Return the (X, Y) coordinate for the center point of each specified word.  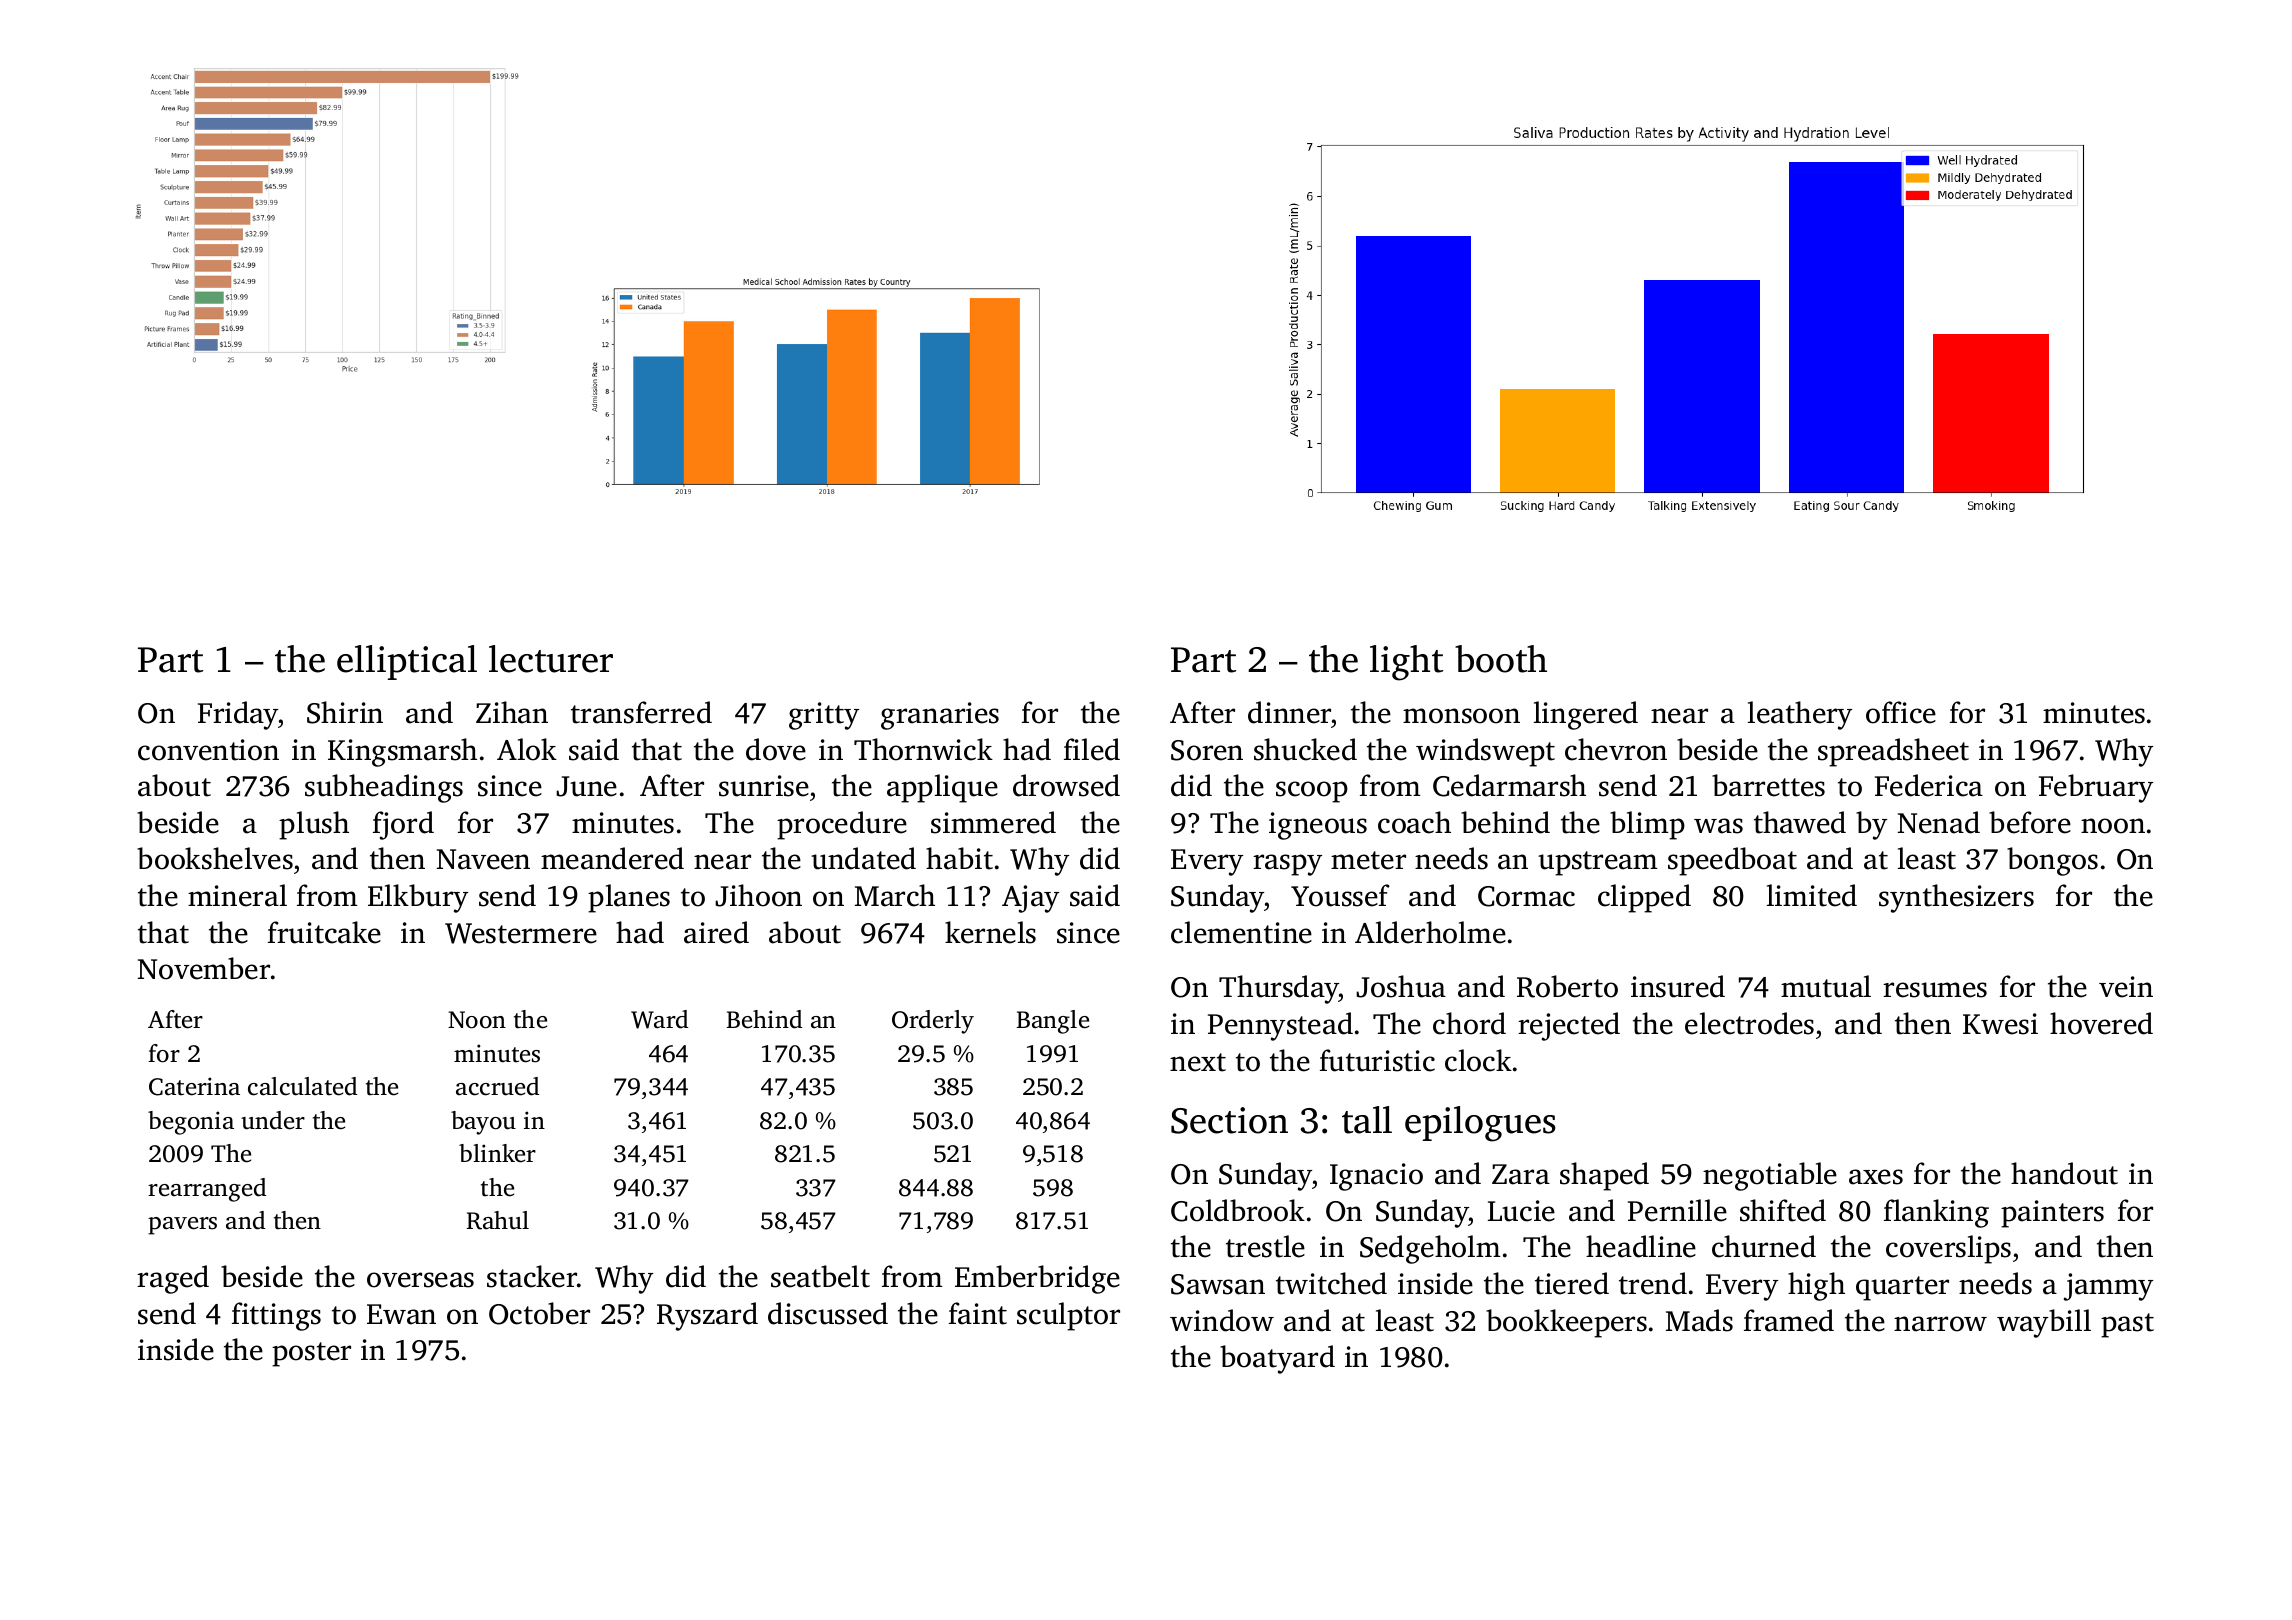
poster (311, 1354)
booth (1501, 659)
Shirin (345, 712)
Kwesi (2000, 1024)
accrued (497, 1086)
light (1406, 663)
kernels (990, 932)
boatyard (1277, 1359)
